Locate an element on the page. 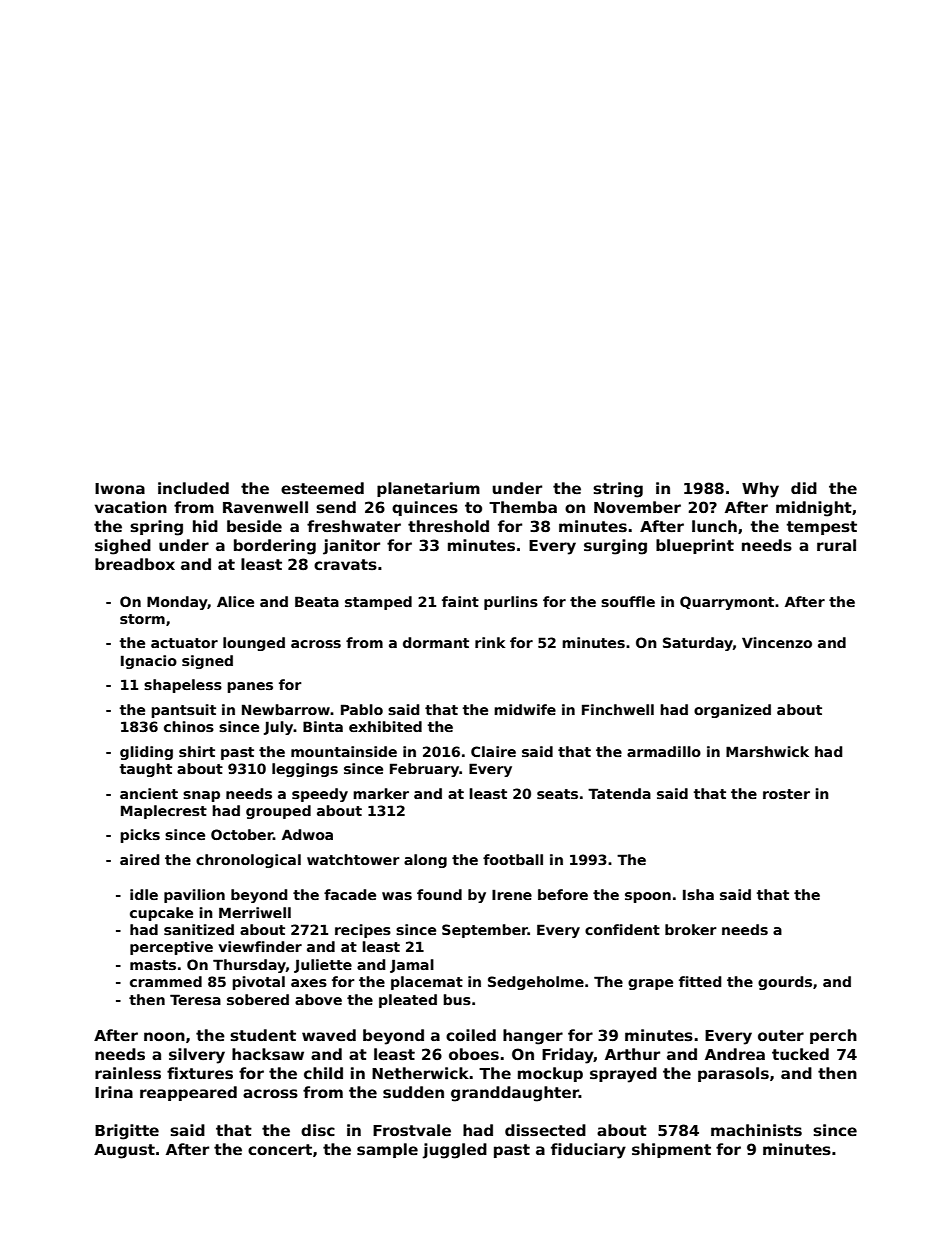  Iwona is located at coordinates (120, 488).
